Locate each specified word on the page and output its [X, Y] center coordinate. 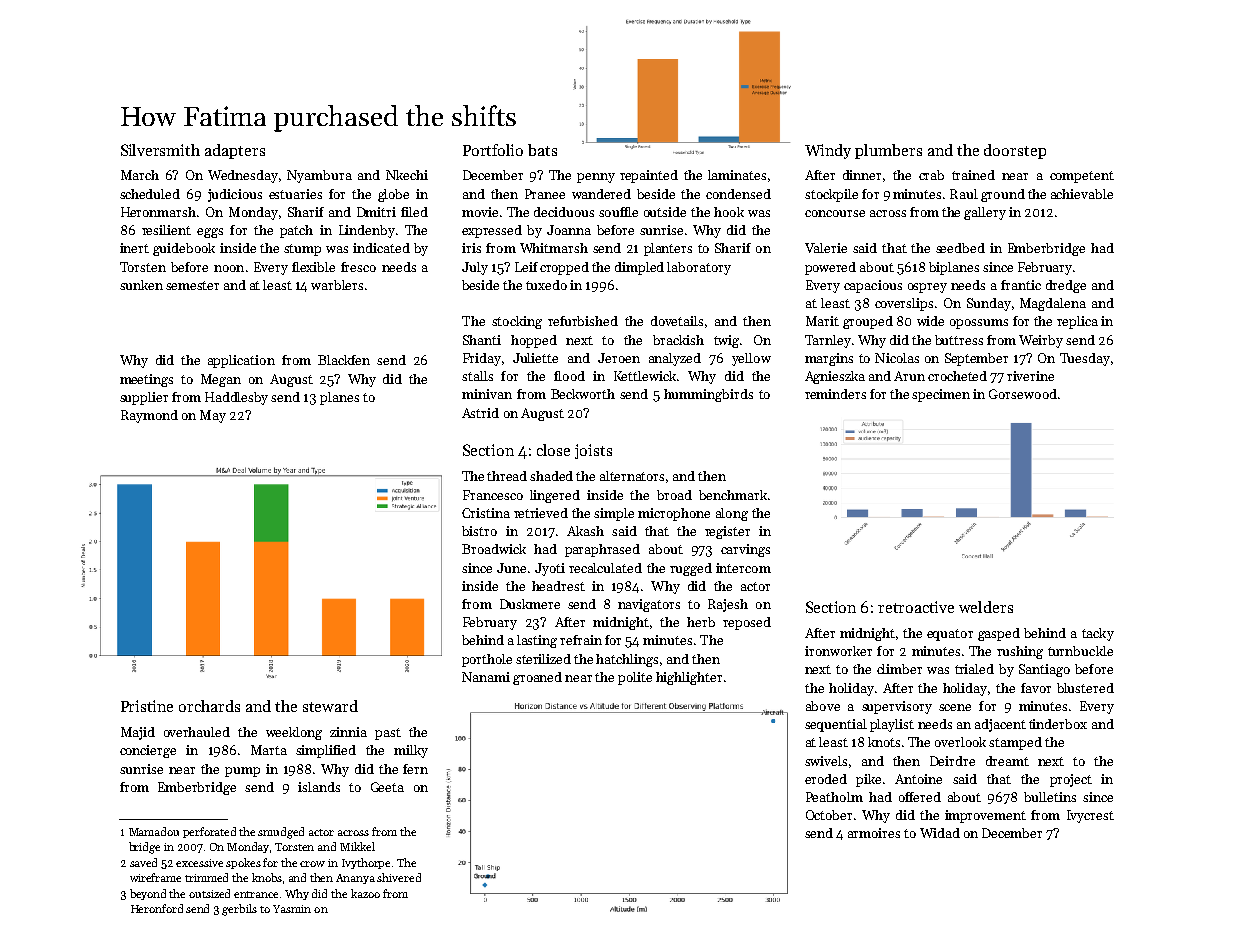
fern [415, 769]
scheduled [150, 194]
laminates [737, 175]
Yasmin [292, 909]
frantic [1021, 285]
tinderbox [1058, 724]
